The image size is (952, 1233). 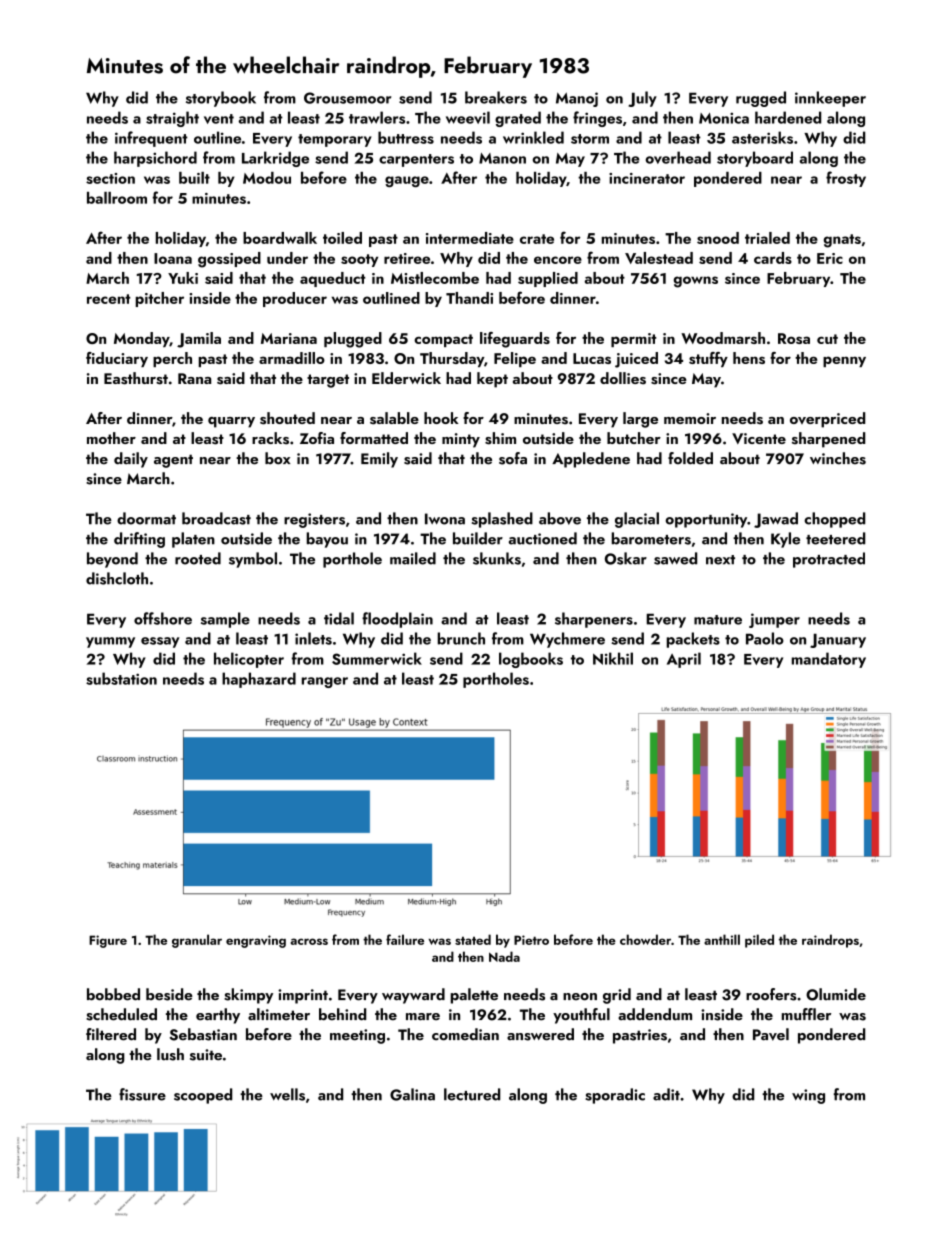 What do you see at coordinates (206, 1055) in the page?
I see `suite` at bounding box center [206, 1055].
